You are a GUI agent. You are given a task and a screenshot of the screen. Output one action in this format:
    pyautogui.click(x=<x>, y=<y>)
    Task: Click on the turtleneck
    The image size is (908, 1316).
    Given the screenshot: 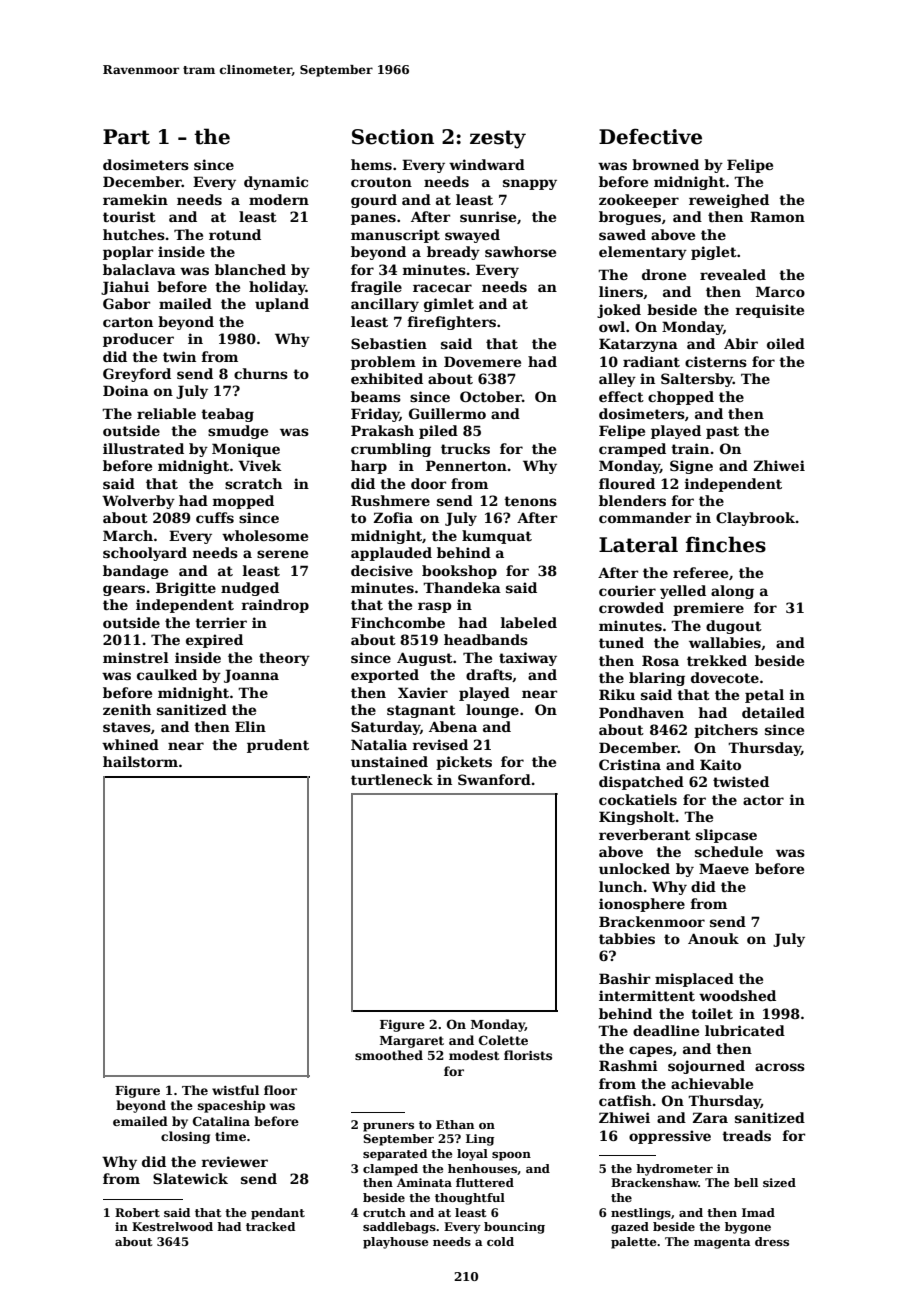 What is the action you would take?
    pyautogui.click(x=392, y=779)
